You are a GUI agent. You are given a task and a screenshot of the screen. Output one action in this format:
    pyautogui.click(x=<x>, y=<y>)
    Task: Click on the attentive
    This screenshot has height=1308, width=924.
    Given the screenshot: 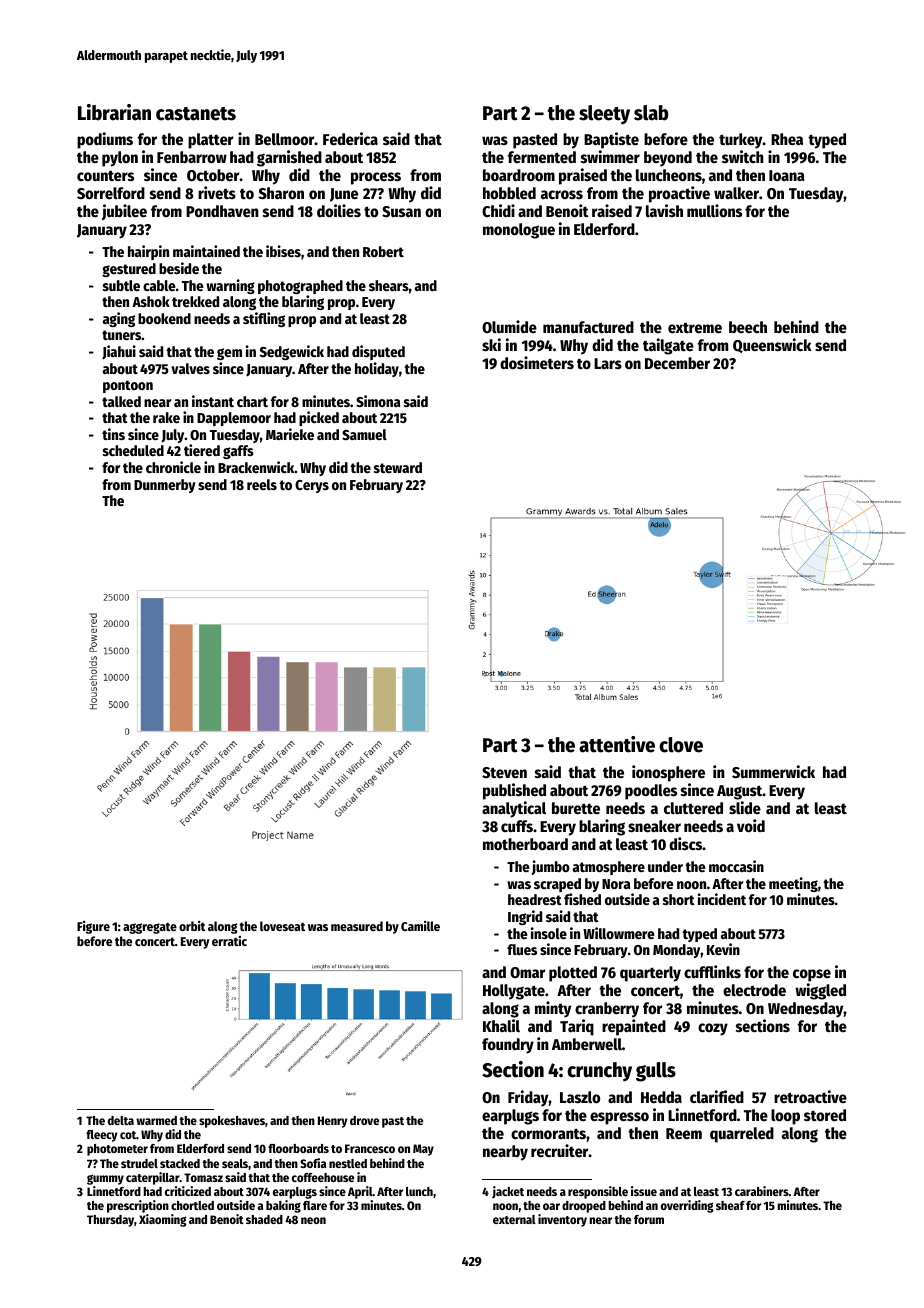 What is the action you would take?
    pyautogui.click(x=617, y=744)
